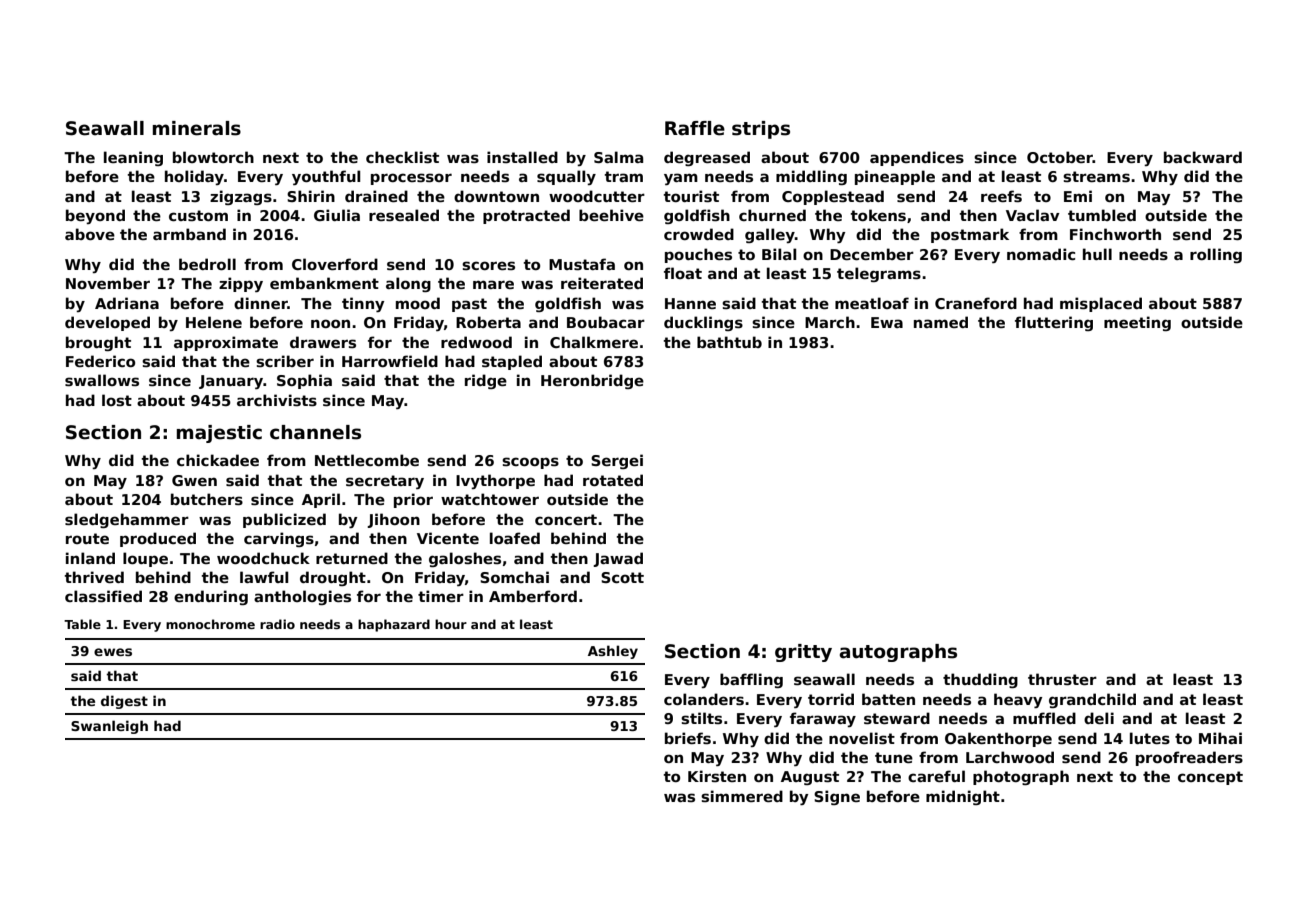  Describe the element at coordinates (197, 128) in the document. I see `minerals` at that location.
